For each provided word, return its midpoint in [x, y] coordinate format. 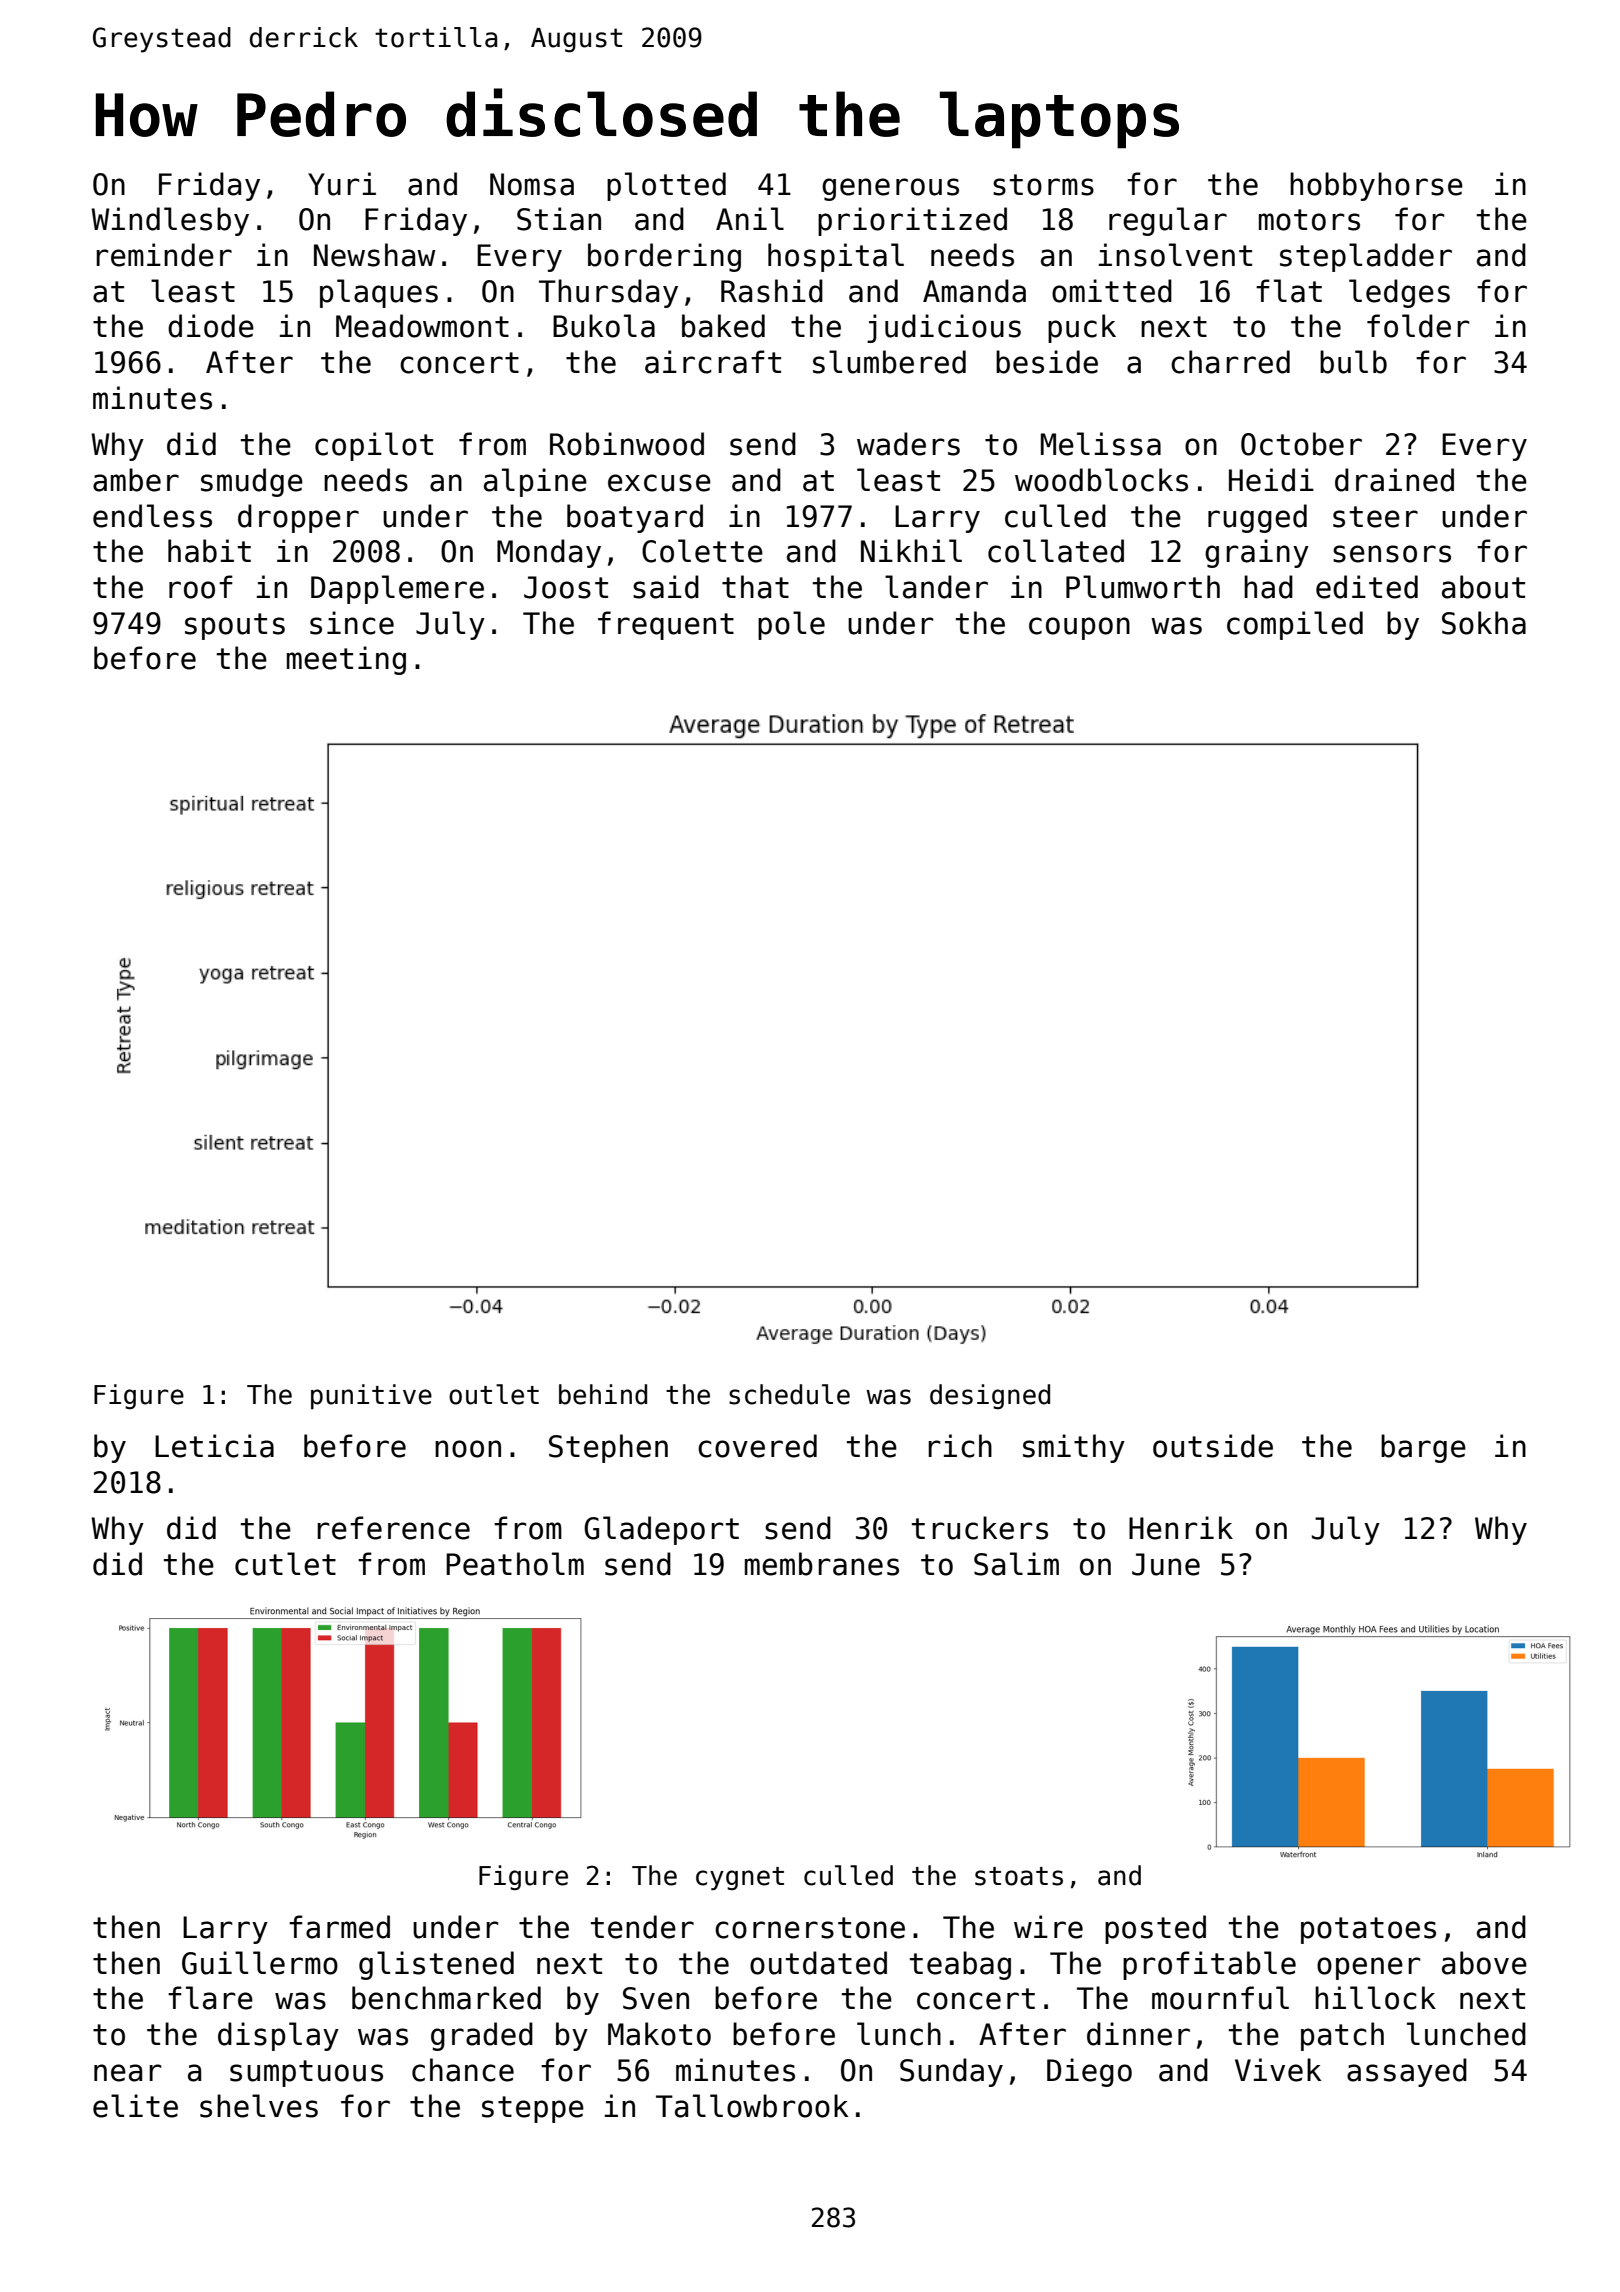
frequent [666, 625]
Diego [1089, 2072]
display [278, 2036]
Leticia [214, 1446]
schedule [789, 1394]
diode [211, 326]
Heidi [1271, 480]
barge [1423, 1448]
